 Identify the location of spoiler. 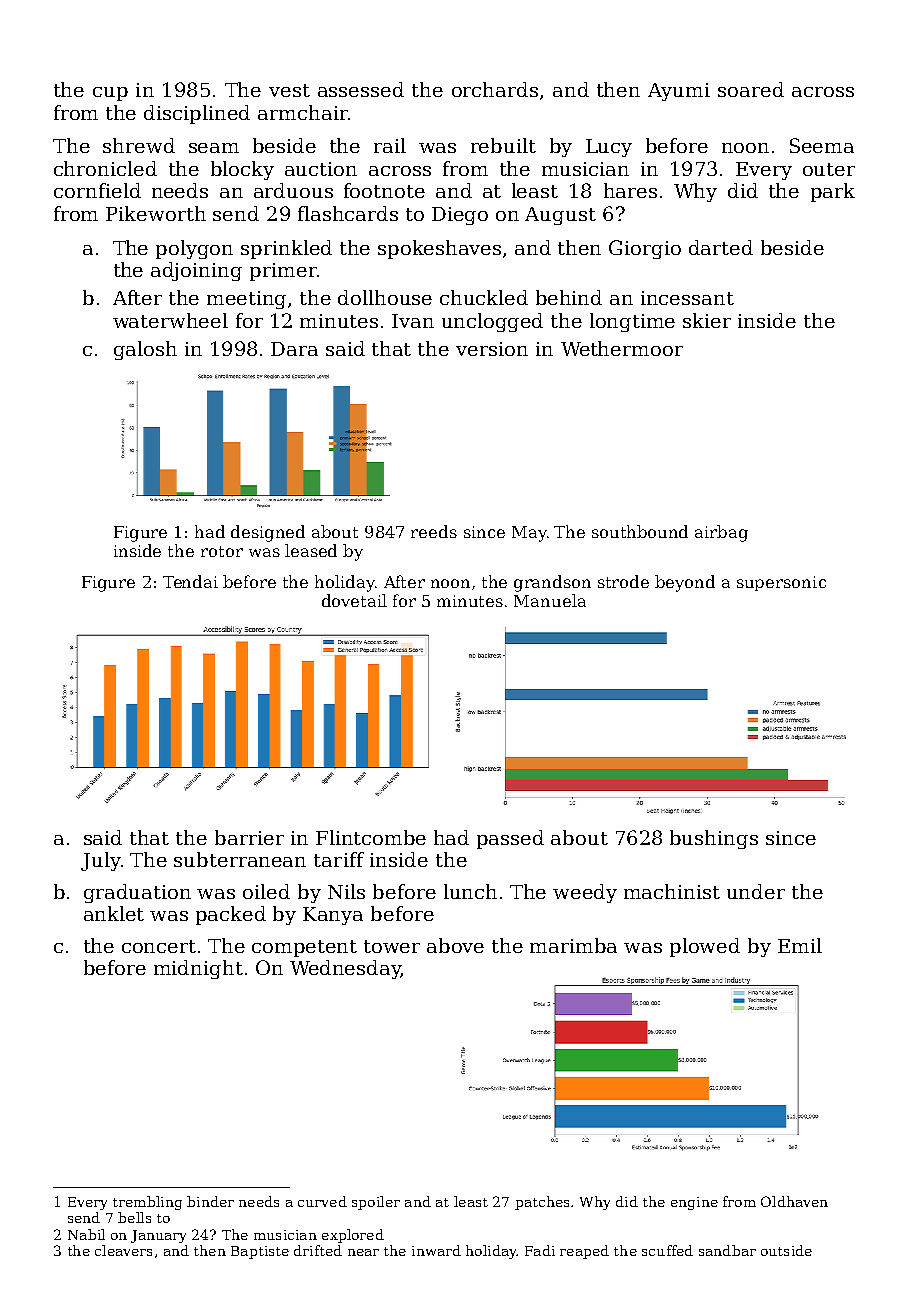
(376, 1203).
